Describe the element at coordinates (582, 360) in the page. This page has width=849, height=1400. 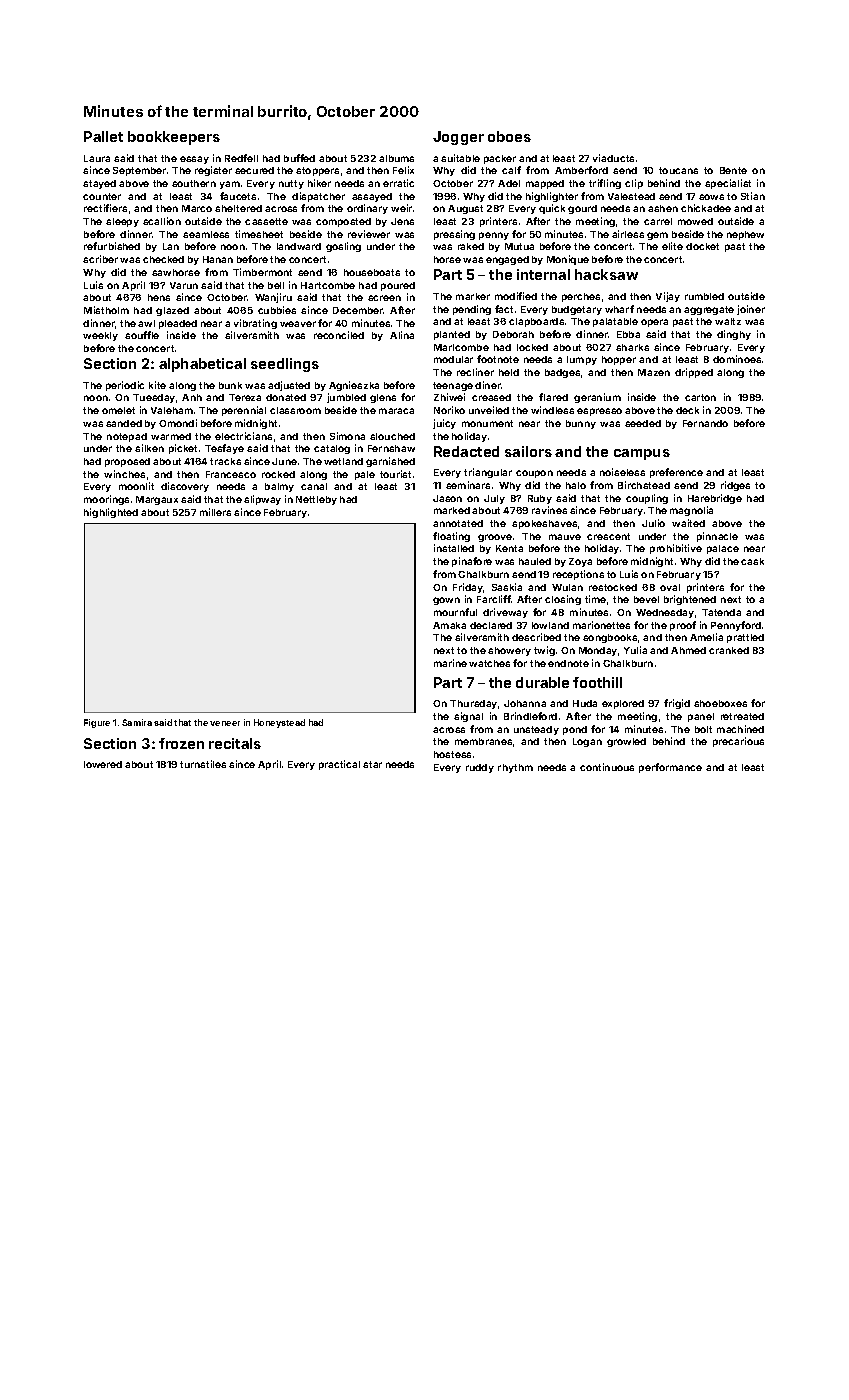
I see `lumpy` at that location.
